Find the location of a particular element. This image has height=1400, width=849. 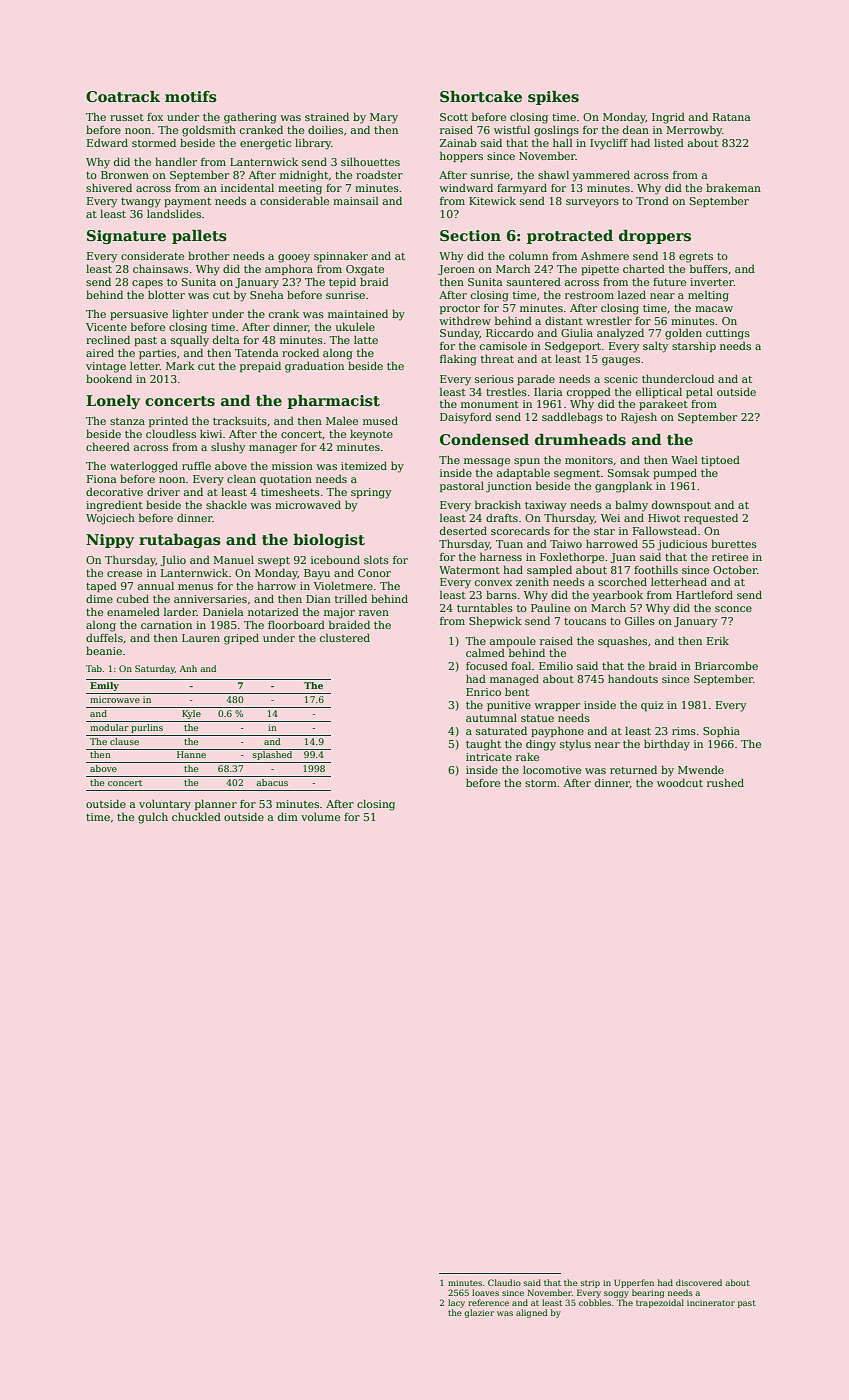

midnight is located at coordinates (304, 176).
